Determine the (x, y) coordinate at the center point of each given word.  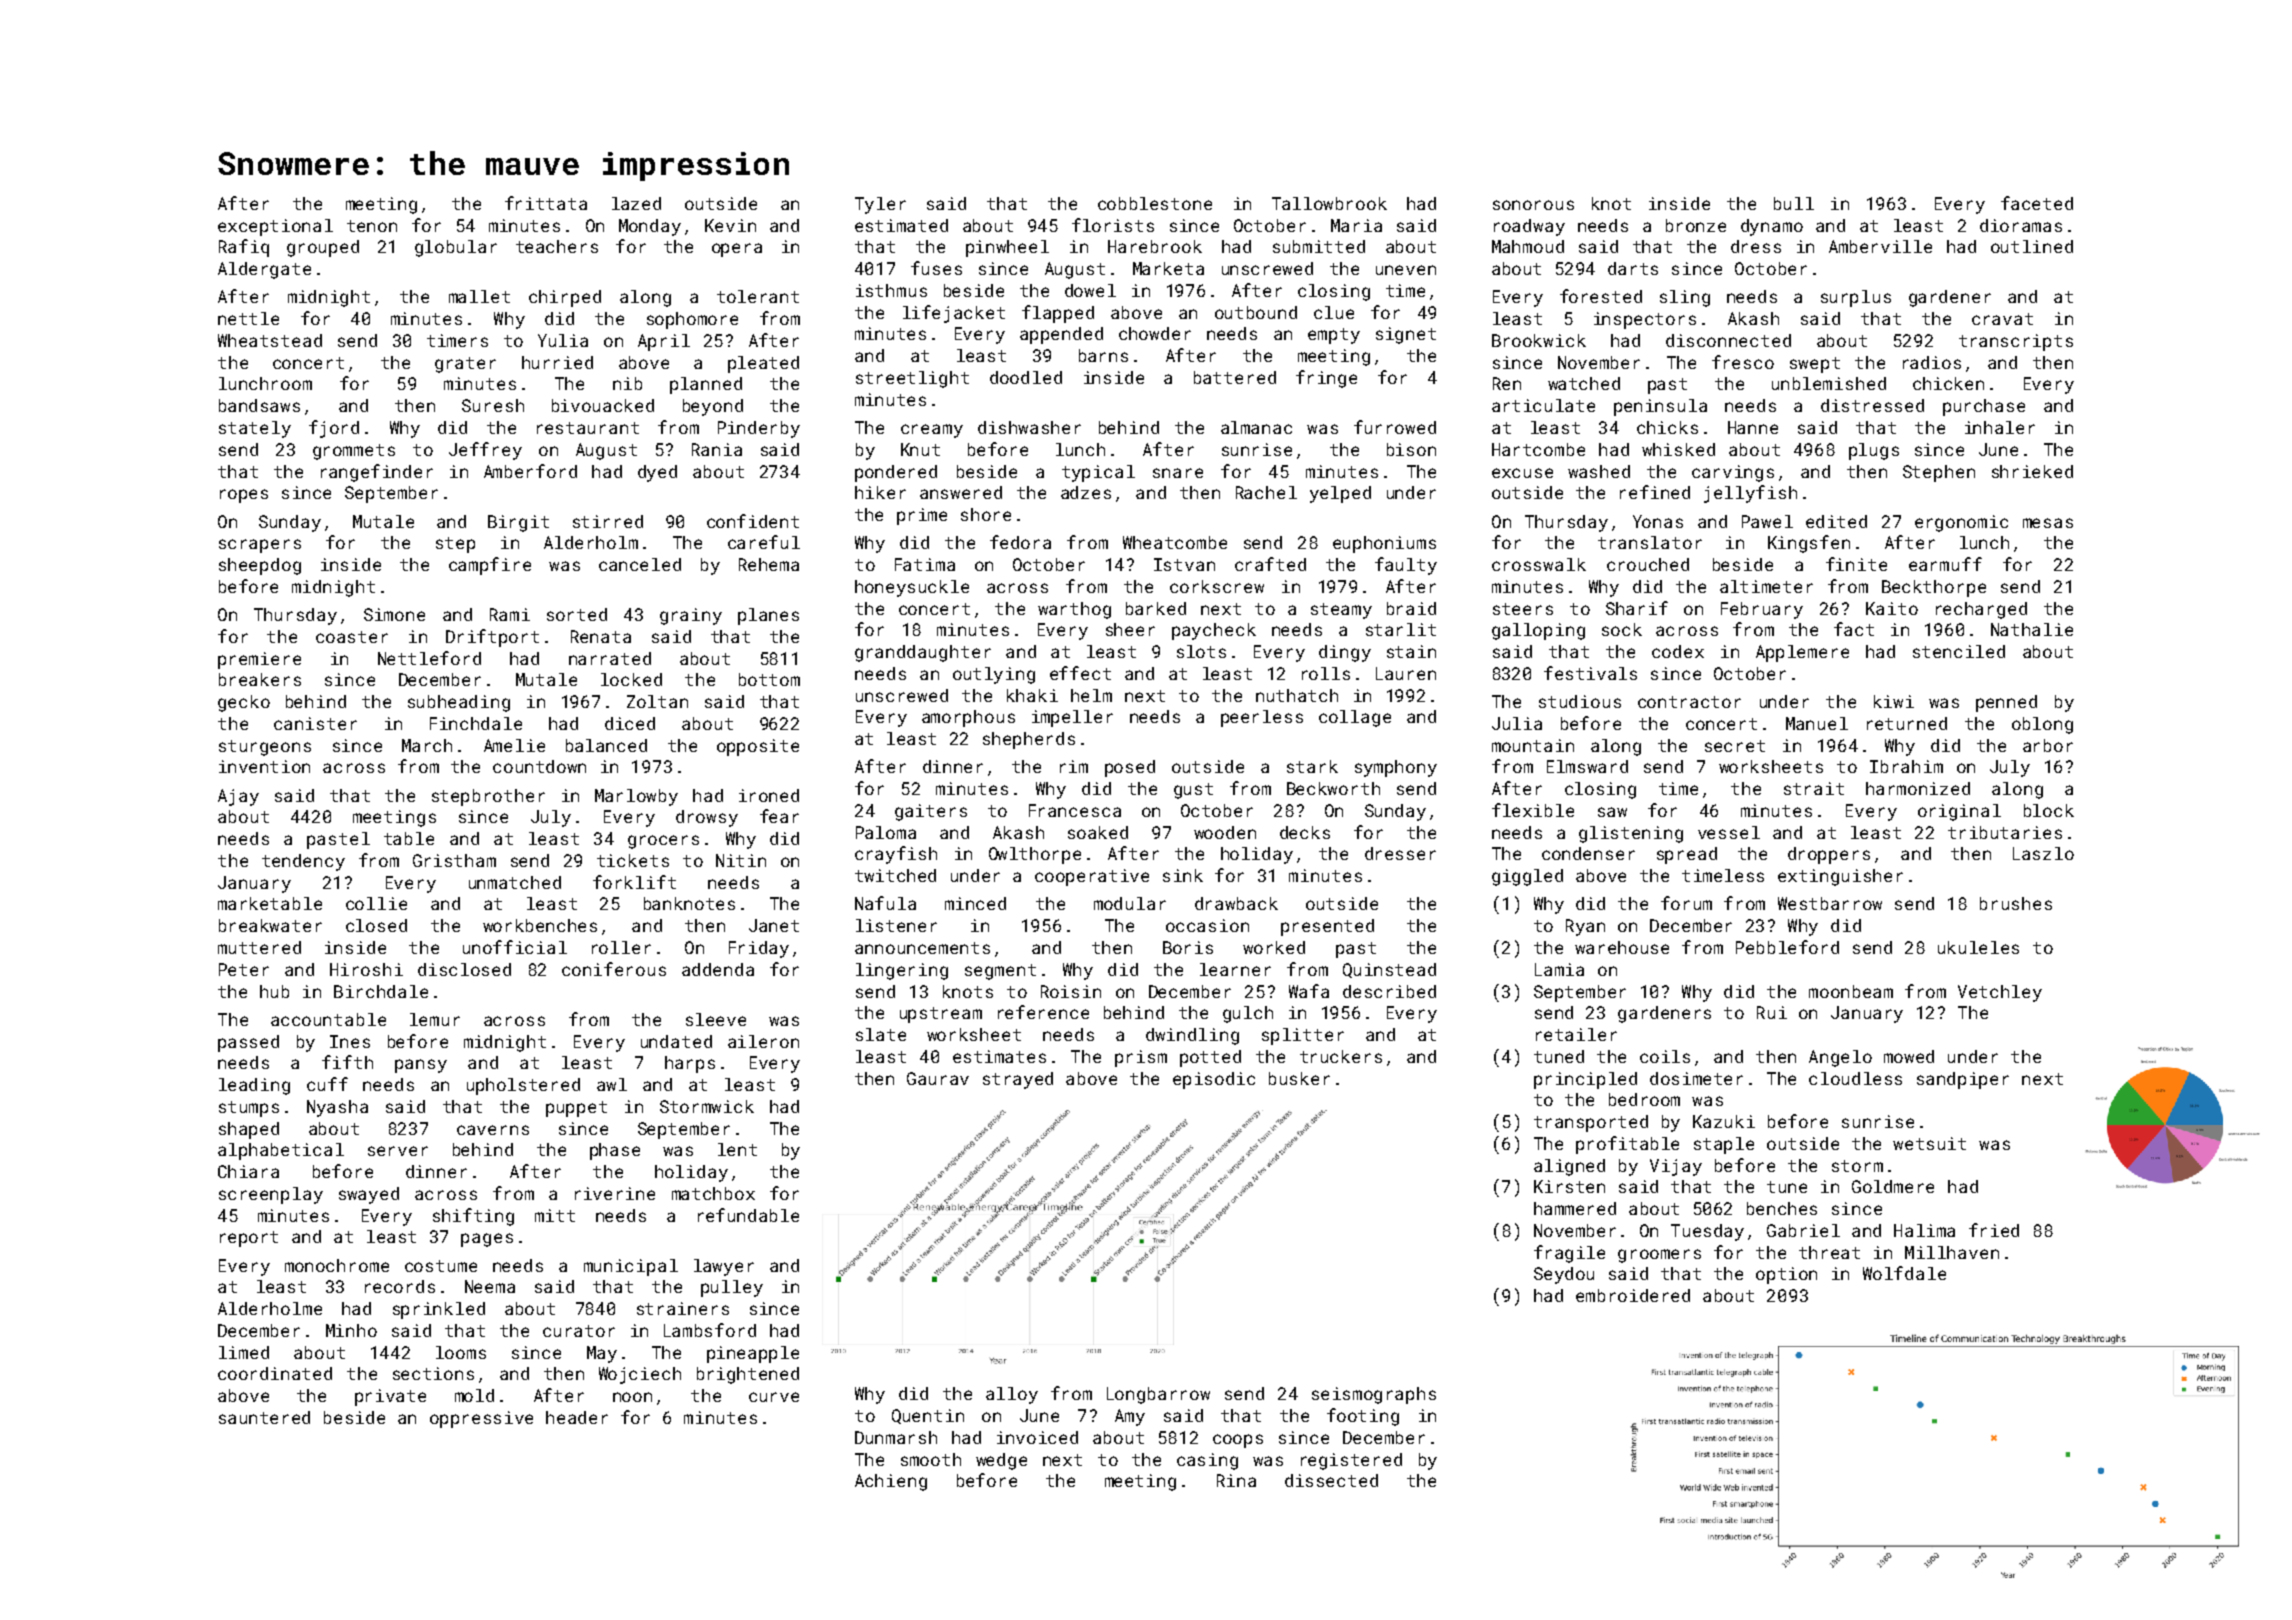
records (400, 1286)
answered (961, 492)
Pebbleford (1787, 947)
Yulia (563, 340)
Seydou (1564, 1275)
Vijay (1676, 1167)
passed (248, 1043)
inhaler (2000, 427)
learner (1235, 969)
